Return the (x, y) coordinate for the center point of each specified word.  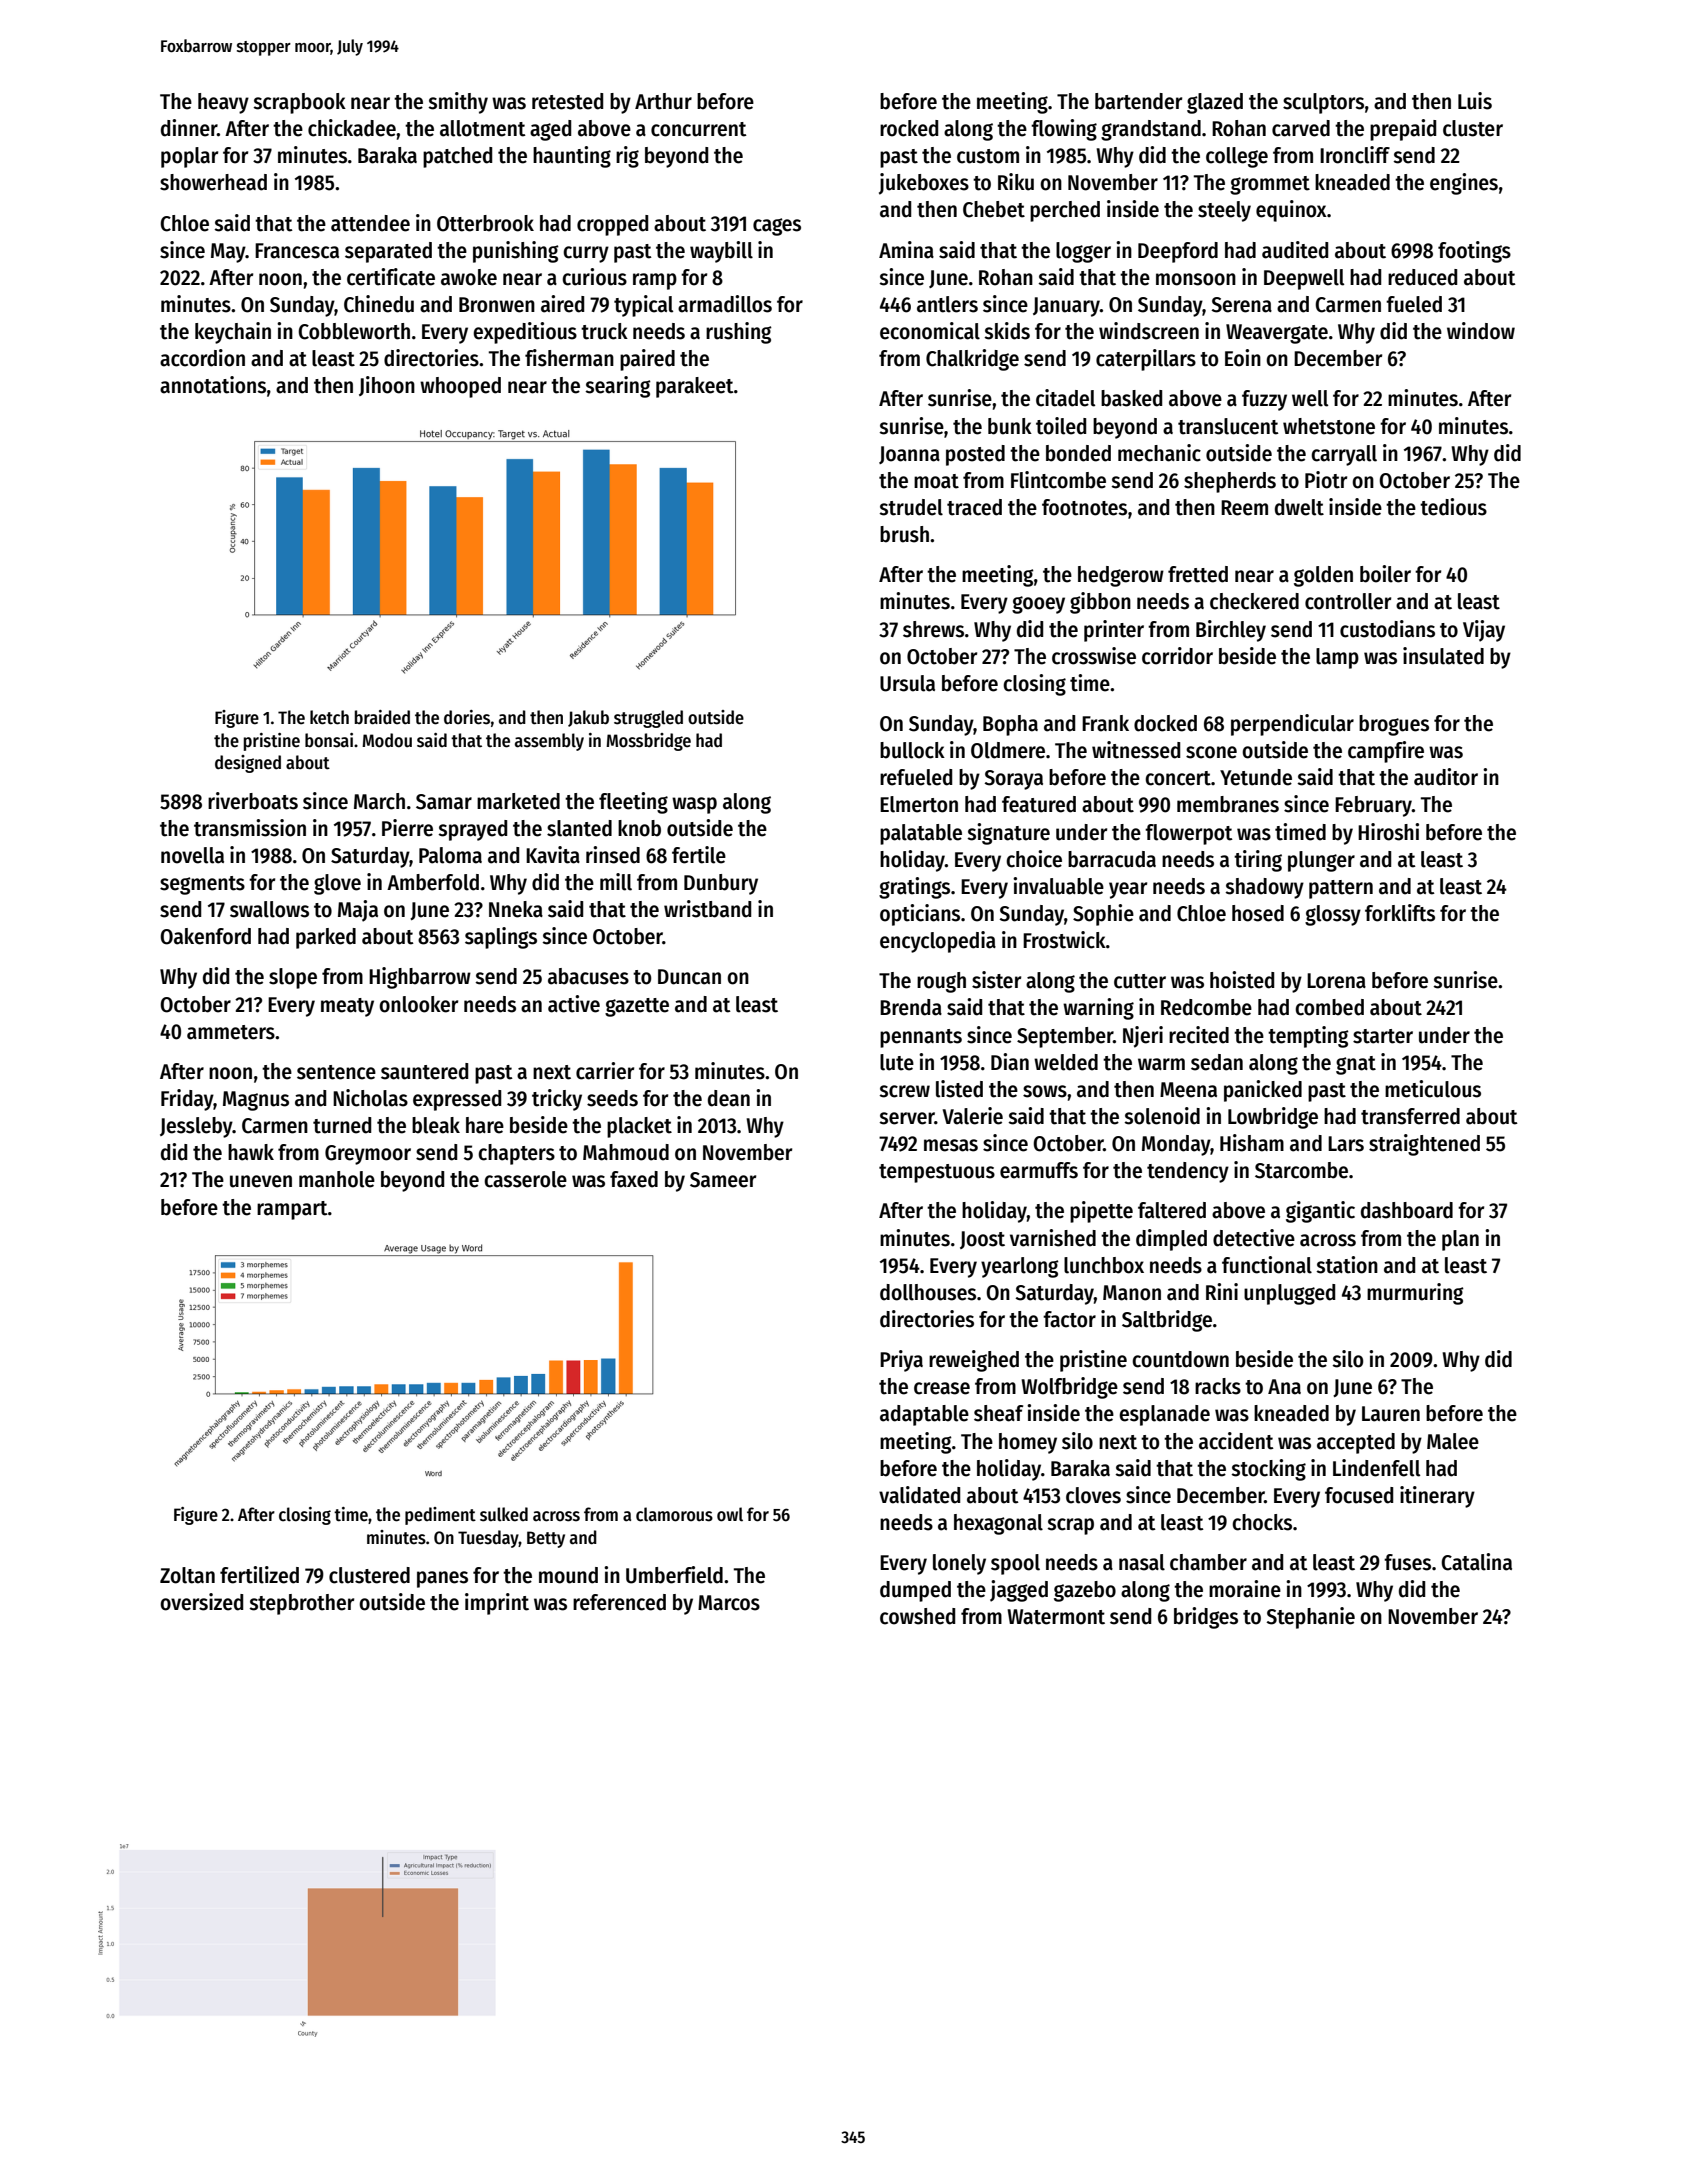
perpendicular (1292, 725)
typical (643, 306)
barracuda (1112, 859)
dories (467, 717)
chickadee (352, 128)
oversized (201, 1602)
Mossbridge (648, 742)
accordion (202, 358)
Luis (1475, 101)
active (574, 1004)
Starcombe (1301, 1170)
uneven (261, 1181)
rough (941, 982)
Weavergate (1277, 334)
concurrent (699, 129)
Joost (982, 1240)
